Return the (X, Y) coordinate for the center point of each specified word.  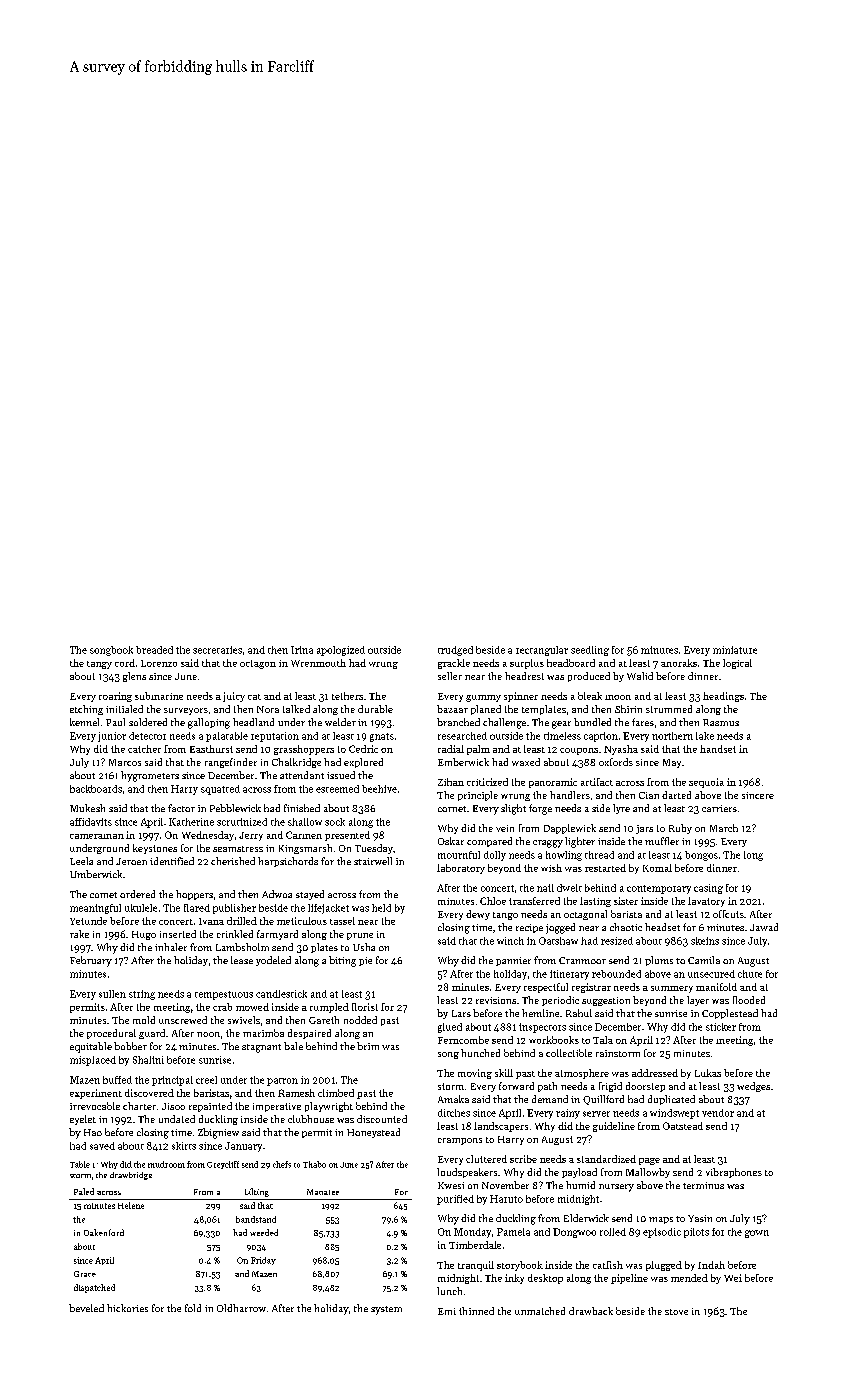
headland (253, 722)
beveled (86, 1308)
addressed (655, 1073)
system (386, 1310)
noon (208, 1034)
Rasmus (721, 722)
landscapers (501, 1127)
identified (172, 861)
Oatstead (683, 1126)
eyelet (83, 1120)
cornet (452, 809)
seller (450, 676)
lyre (621, 809)
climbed (336, 1093)
